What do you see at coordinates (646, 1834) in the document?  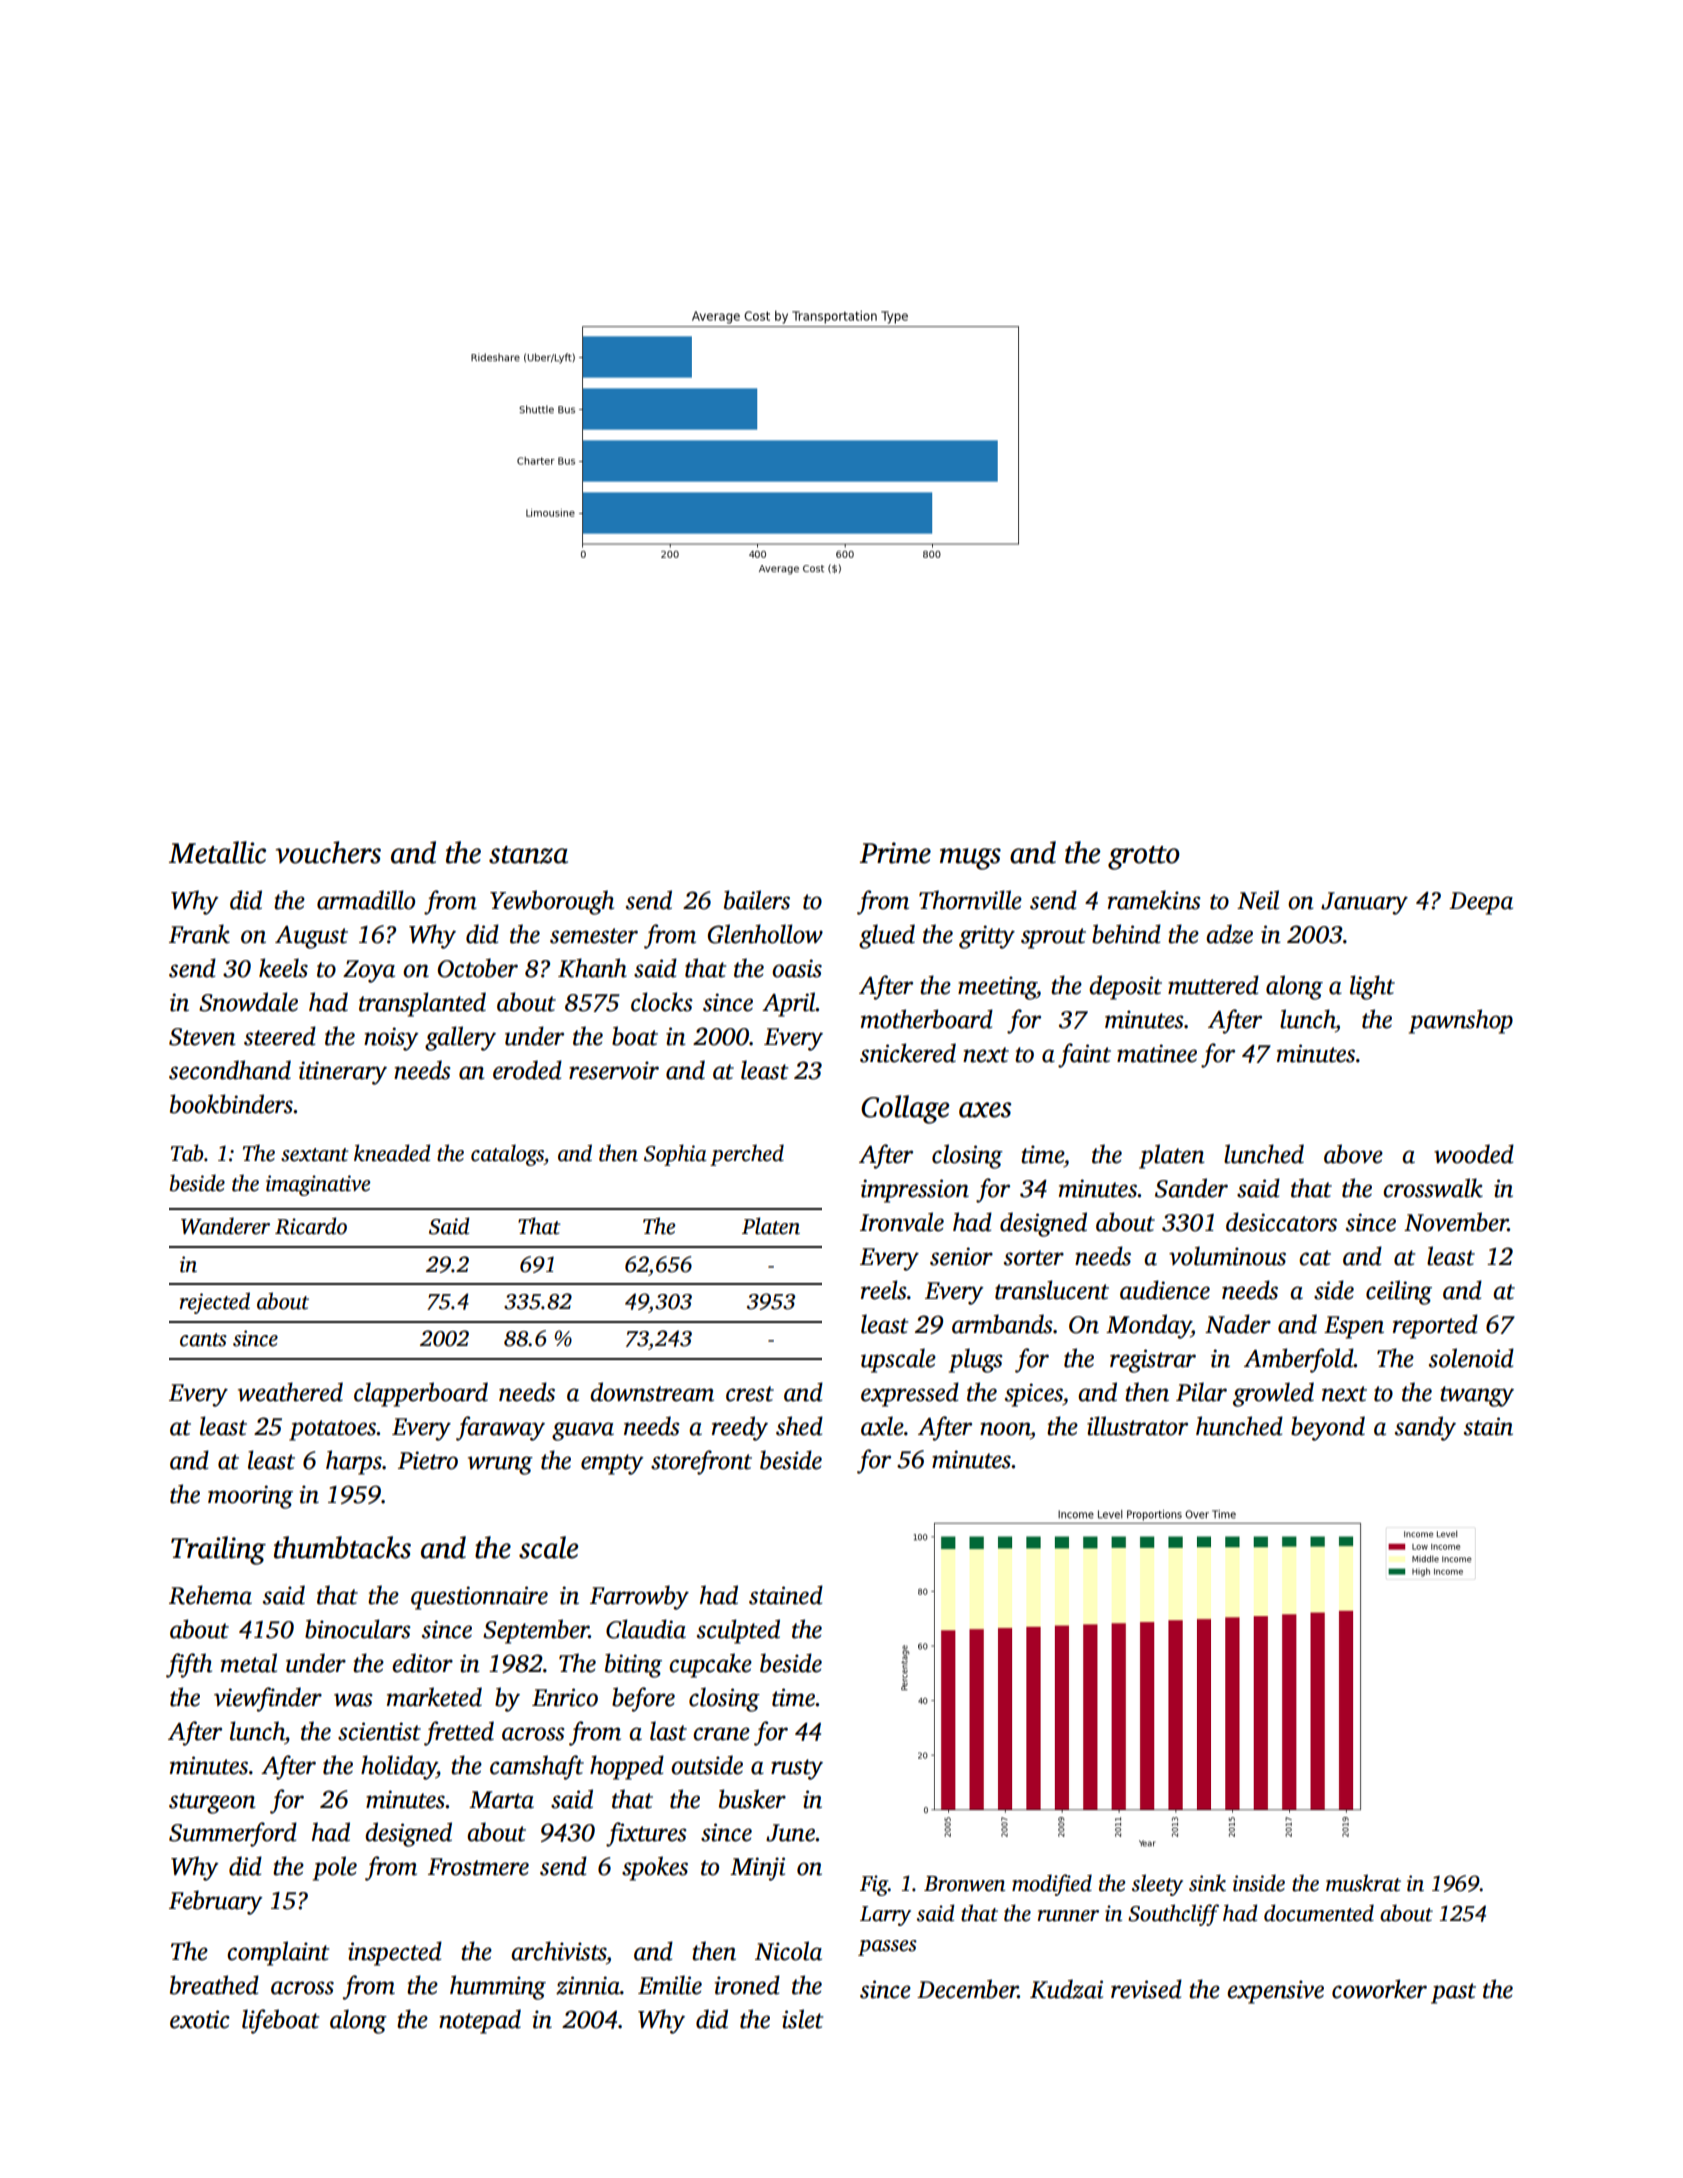 I see `fixtures` at bounding box center [646, 1834].
